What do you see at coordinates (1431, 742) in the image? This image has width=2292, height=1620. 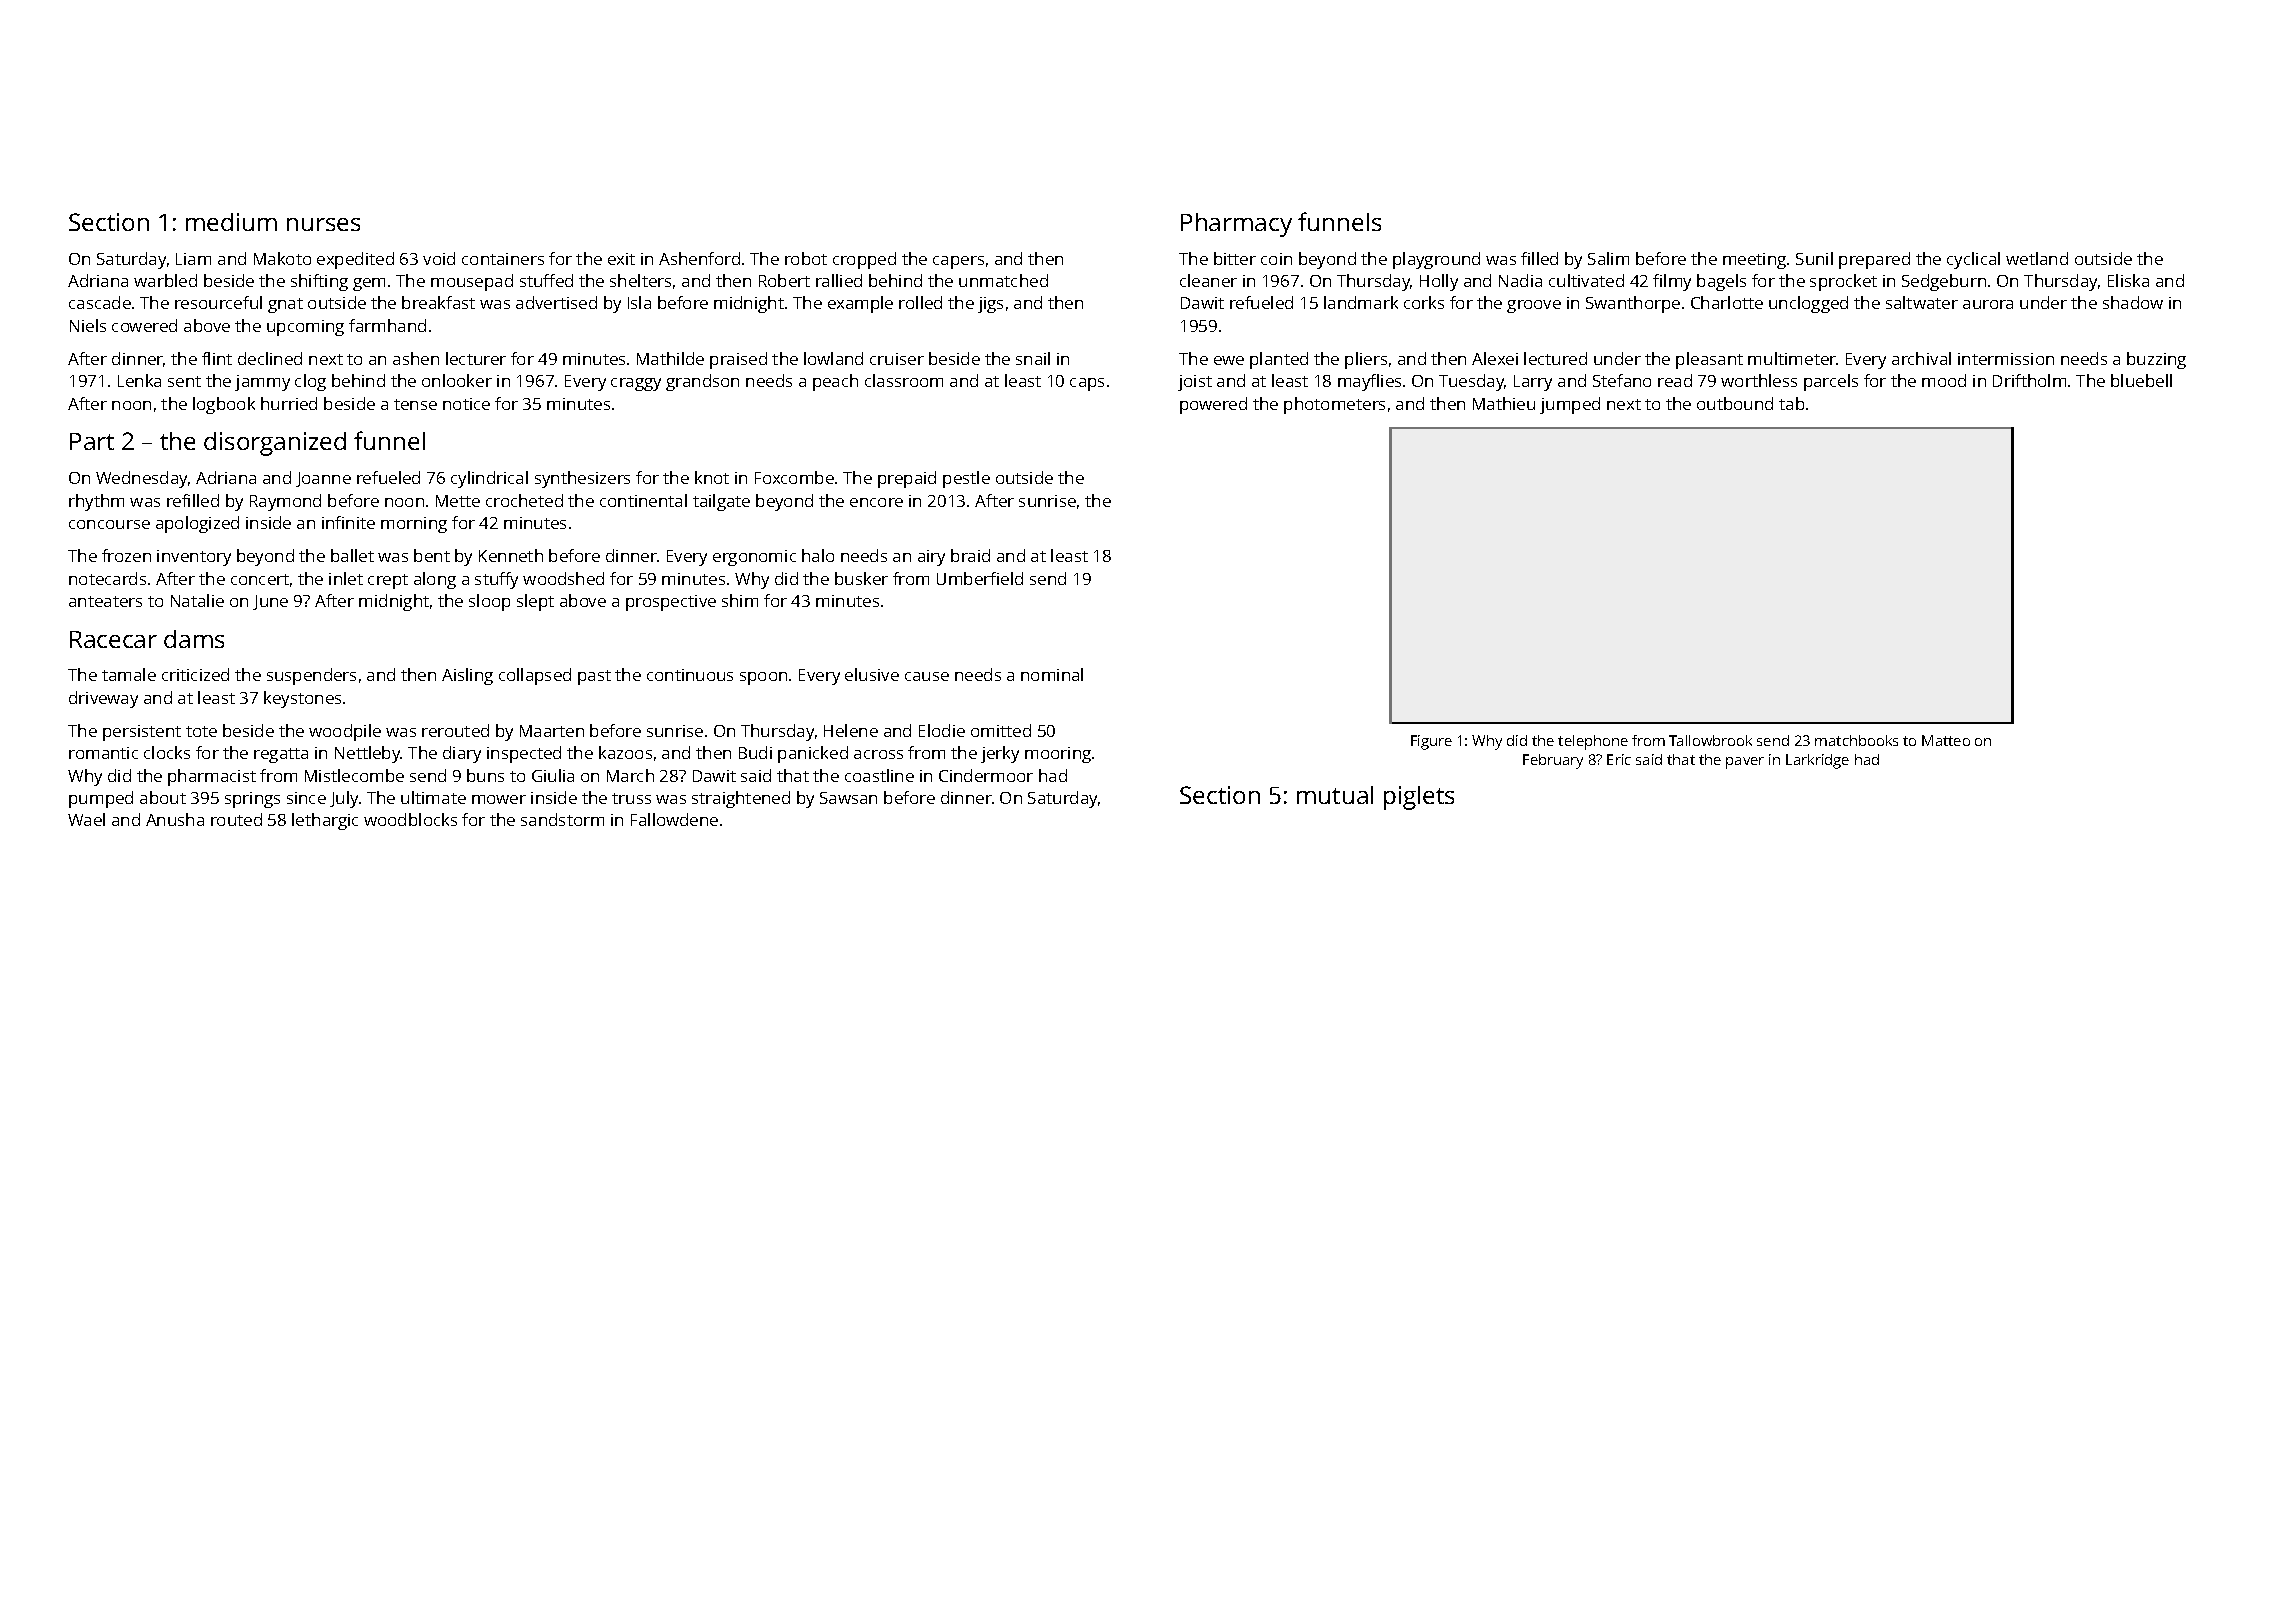 I see `Figure` at bounding box center [1431, 742].
